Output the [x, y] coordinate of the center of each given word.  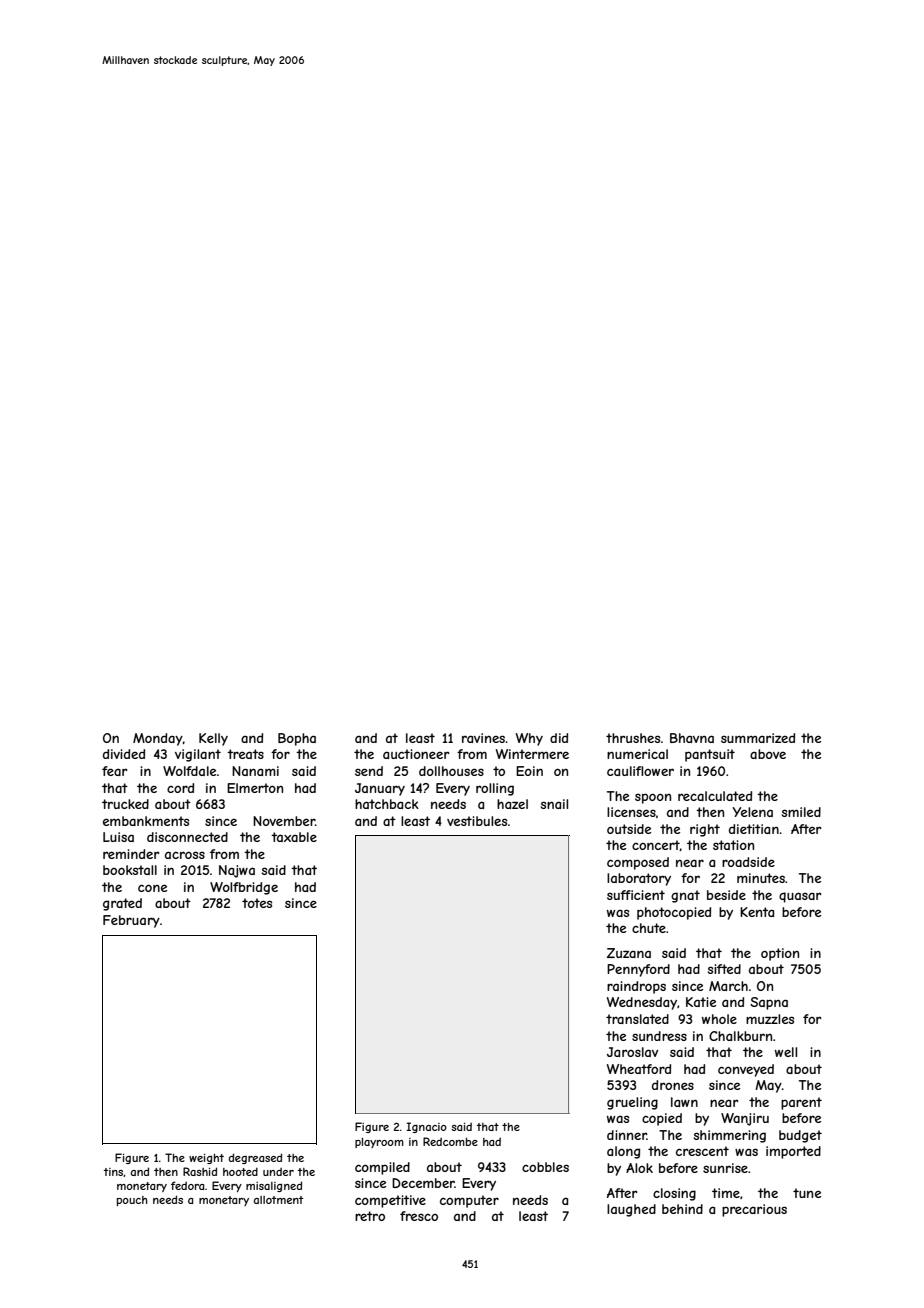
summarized [758, 738]
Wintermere [532, 754]
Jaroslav [632, 1052]
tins [114, 1172]
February [131, 921]
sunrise [725, 1168]
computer [469, 1201]
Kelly [213, 739]
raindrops [636, 987]
